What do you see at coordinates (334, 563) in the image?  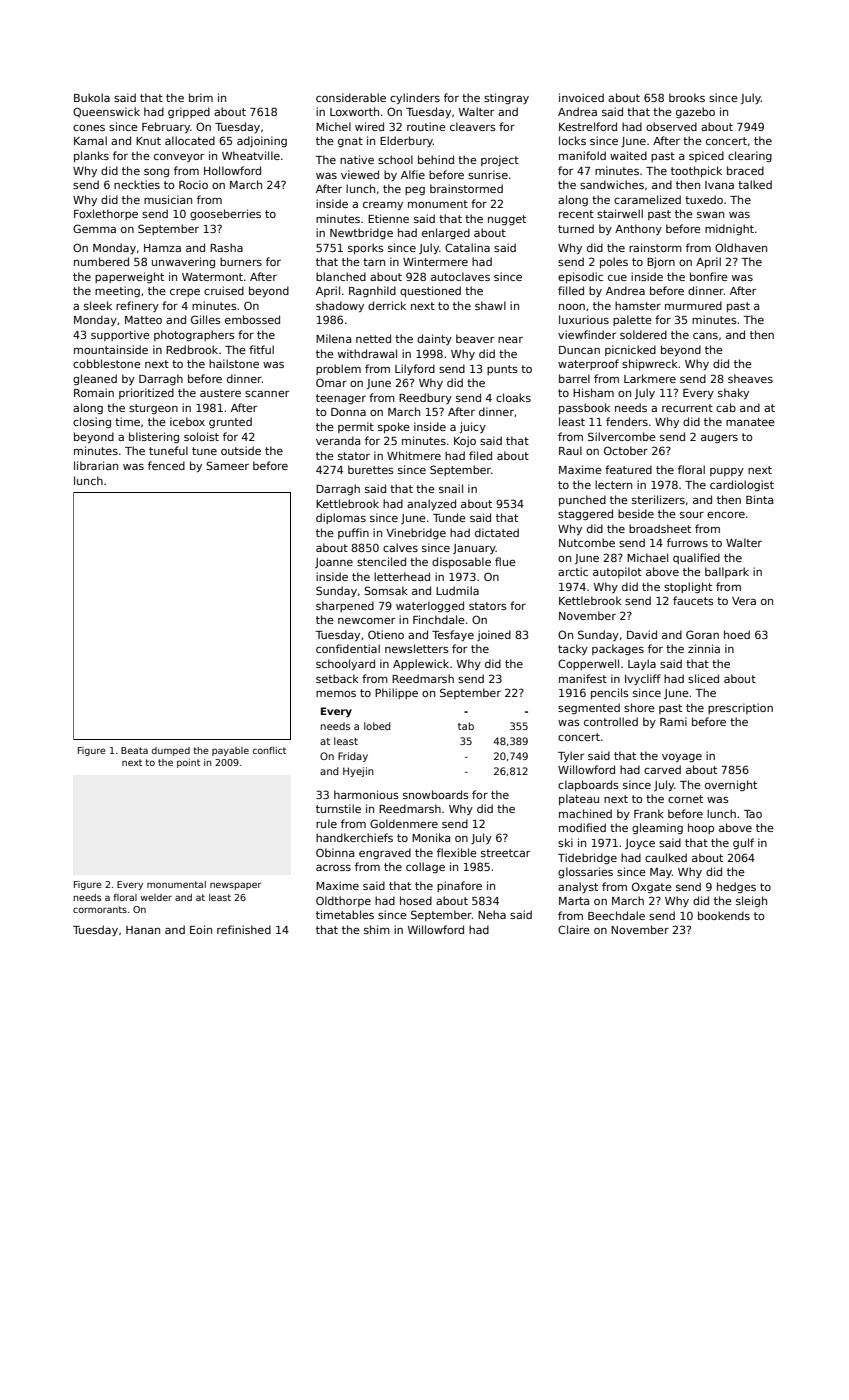 I see `Joanne` at bounding box center [334, 563].
